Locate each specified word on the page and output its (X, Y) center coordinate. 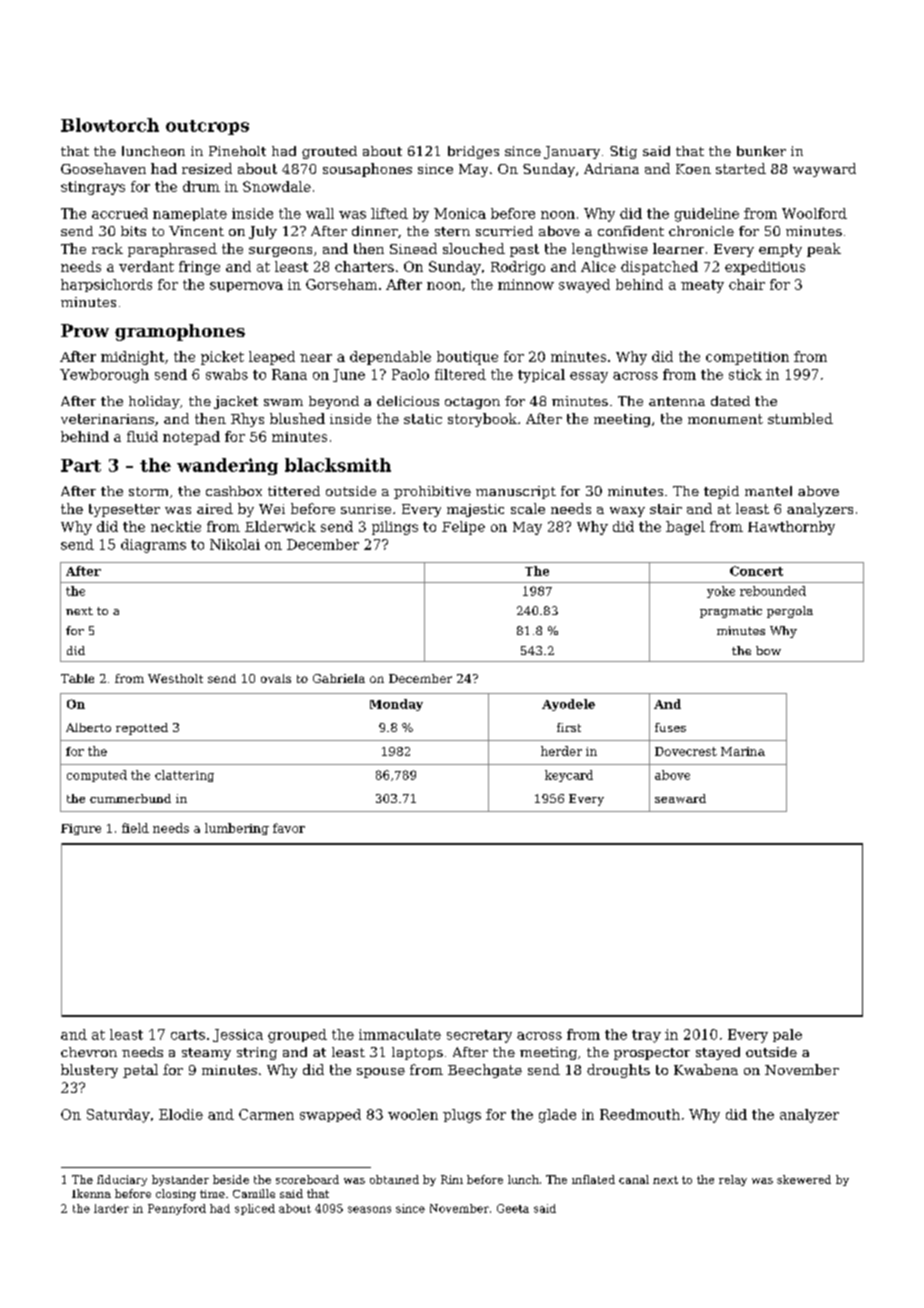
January (572, 152)
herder (561, 751)
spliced (255, 1209)
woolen (413, 1114)
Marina (743, 751)
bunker (761, 151)
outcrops (207, 127)
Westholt (175, 678)
